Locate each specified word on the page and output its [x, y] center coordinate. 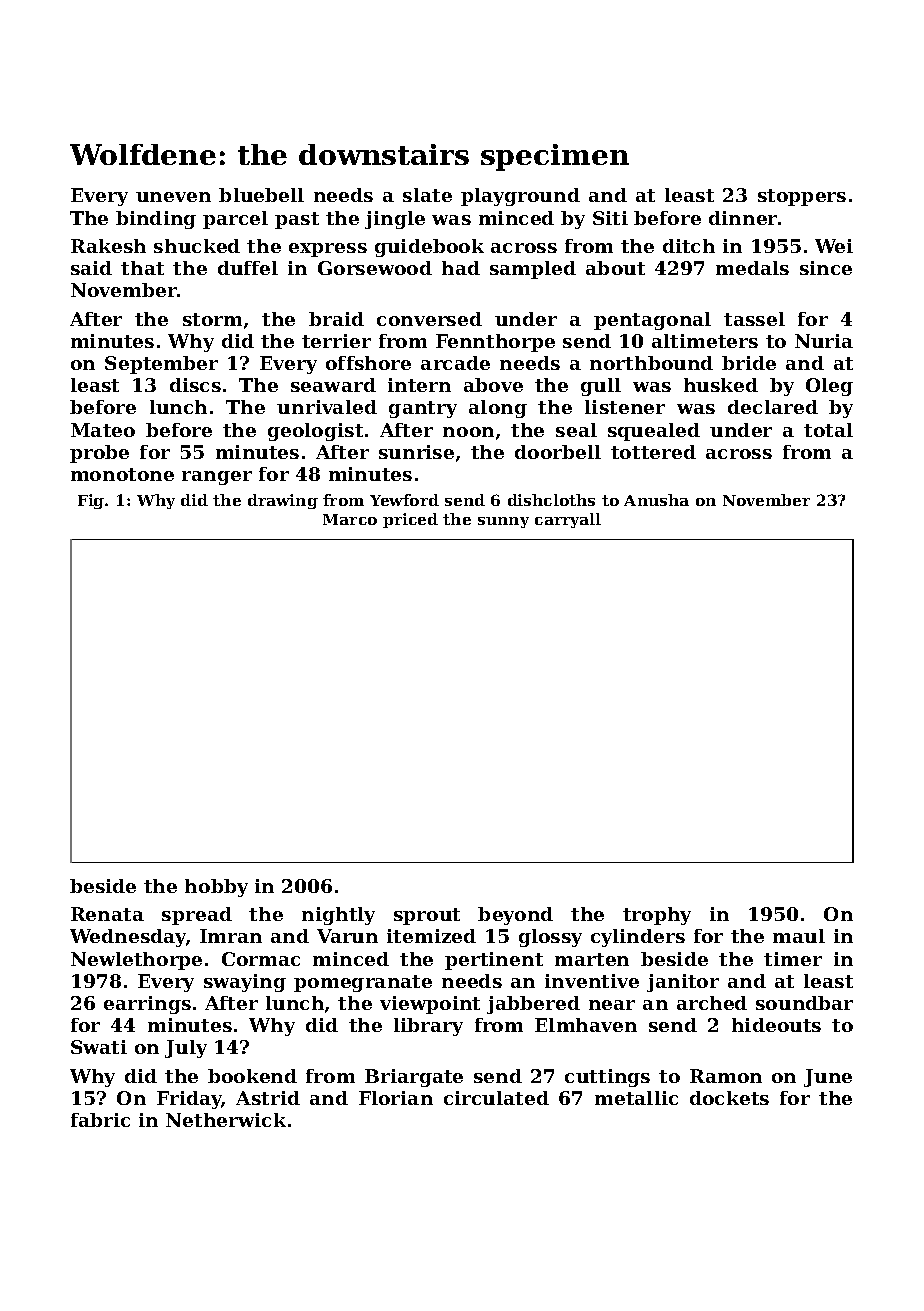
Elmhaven [586, 1025]
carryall [568, 520]
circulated [496, 1098]
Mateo [103, 430]
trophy [657, 916]
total [828, 430]
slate [427, 195]
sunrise [416, 452]
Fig [91, 501]
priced [410, 520]
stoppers [802, 197]
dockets [729, 1098]
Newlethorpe [136, 961]
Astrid [268, 1098]
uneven [173, 197]
